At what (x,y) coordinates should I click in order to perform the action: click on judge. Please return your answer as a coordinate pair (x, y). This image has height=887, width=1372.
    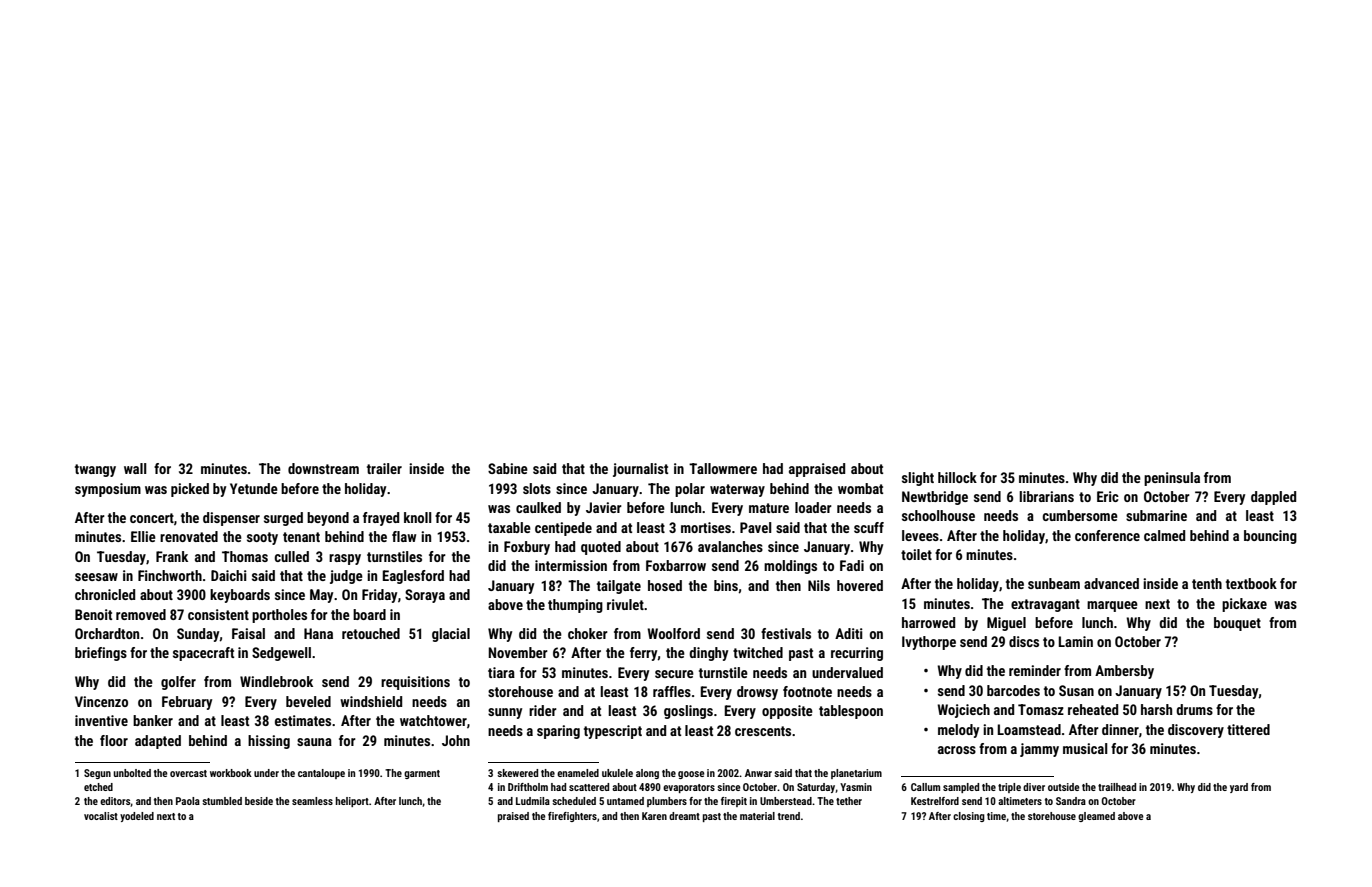
    Looking at the image, I should click on (346, 577).
